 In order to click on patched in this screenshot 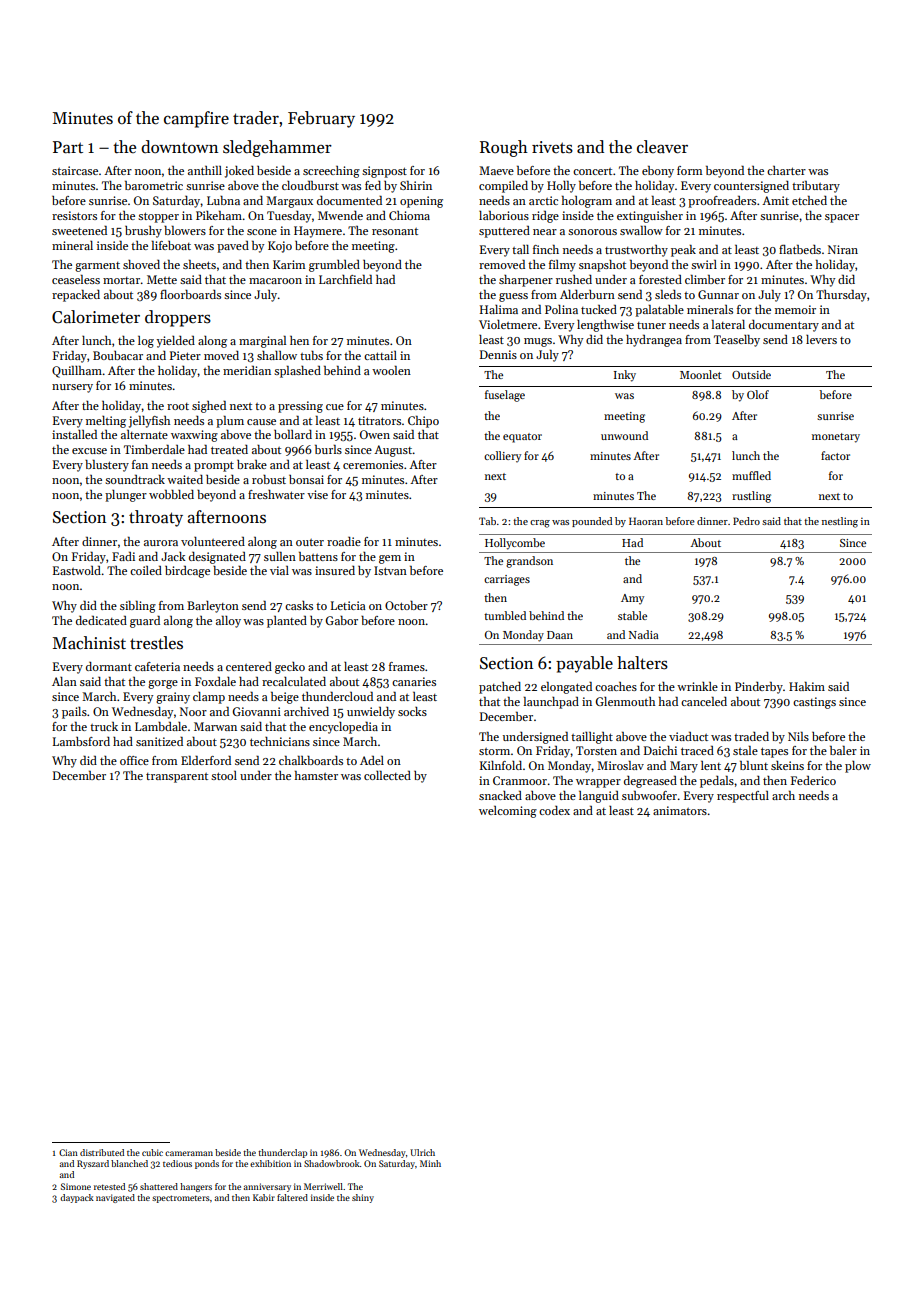, I will do `click(500, 688)`.
